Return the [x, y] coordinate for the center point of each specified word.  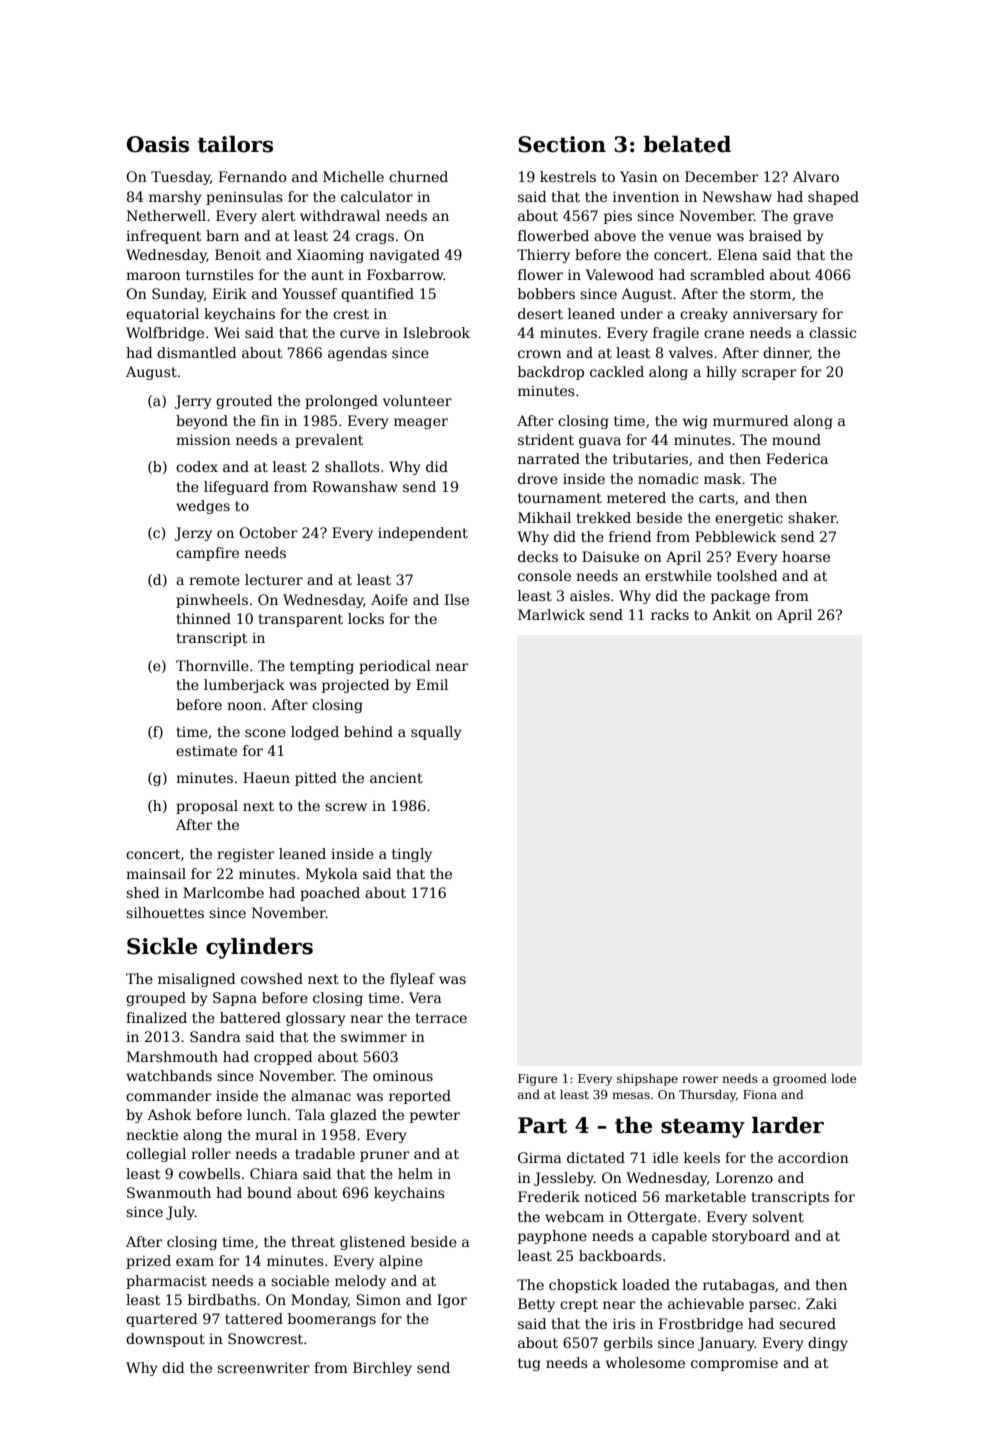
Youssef [309, 293]
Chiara [274, 1173]
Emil [432, 684]
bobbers [546, 293]
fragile [676, 334]
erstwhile [678, 575]
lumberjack [244, 686]
